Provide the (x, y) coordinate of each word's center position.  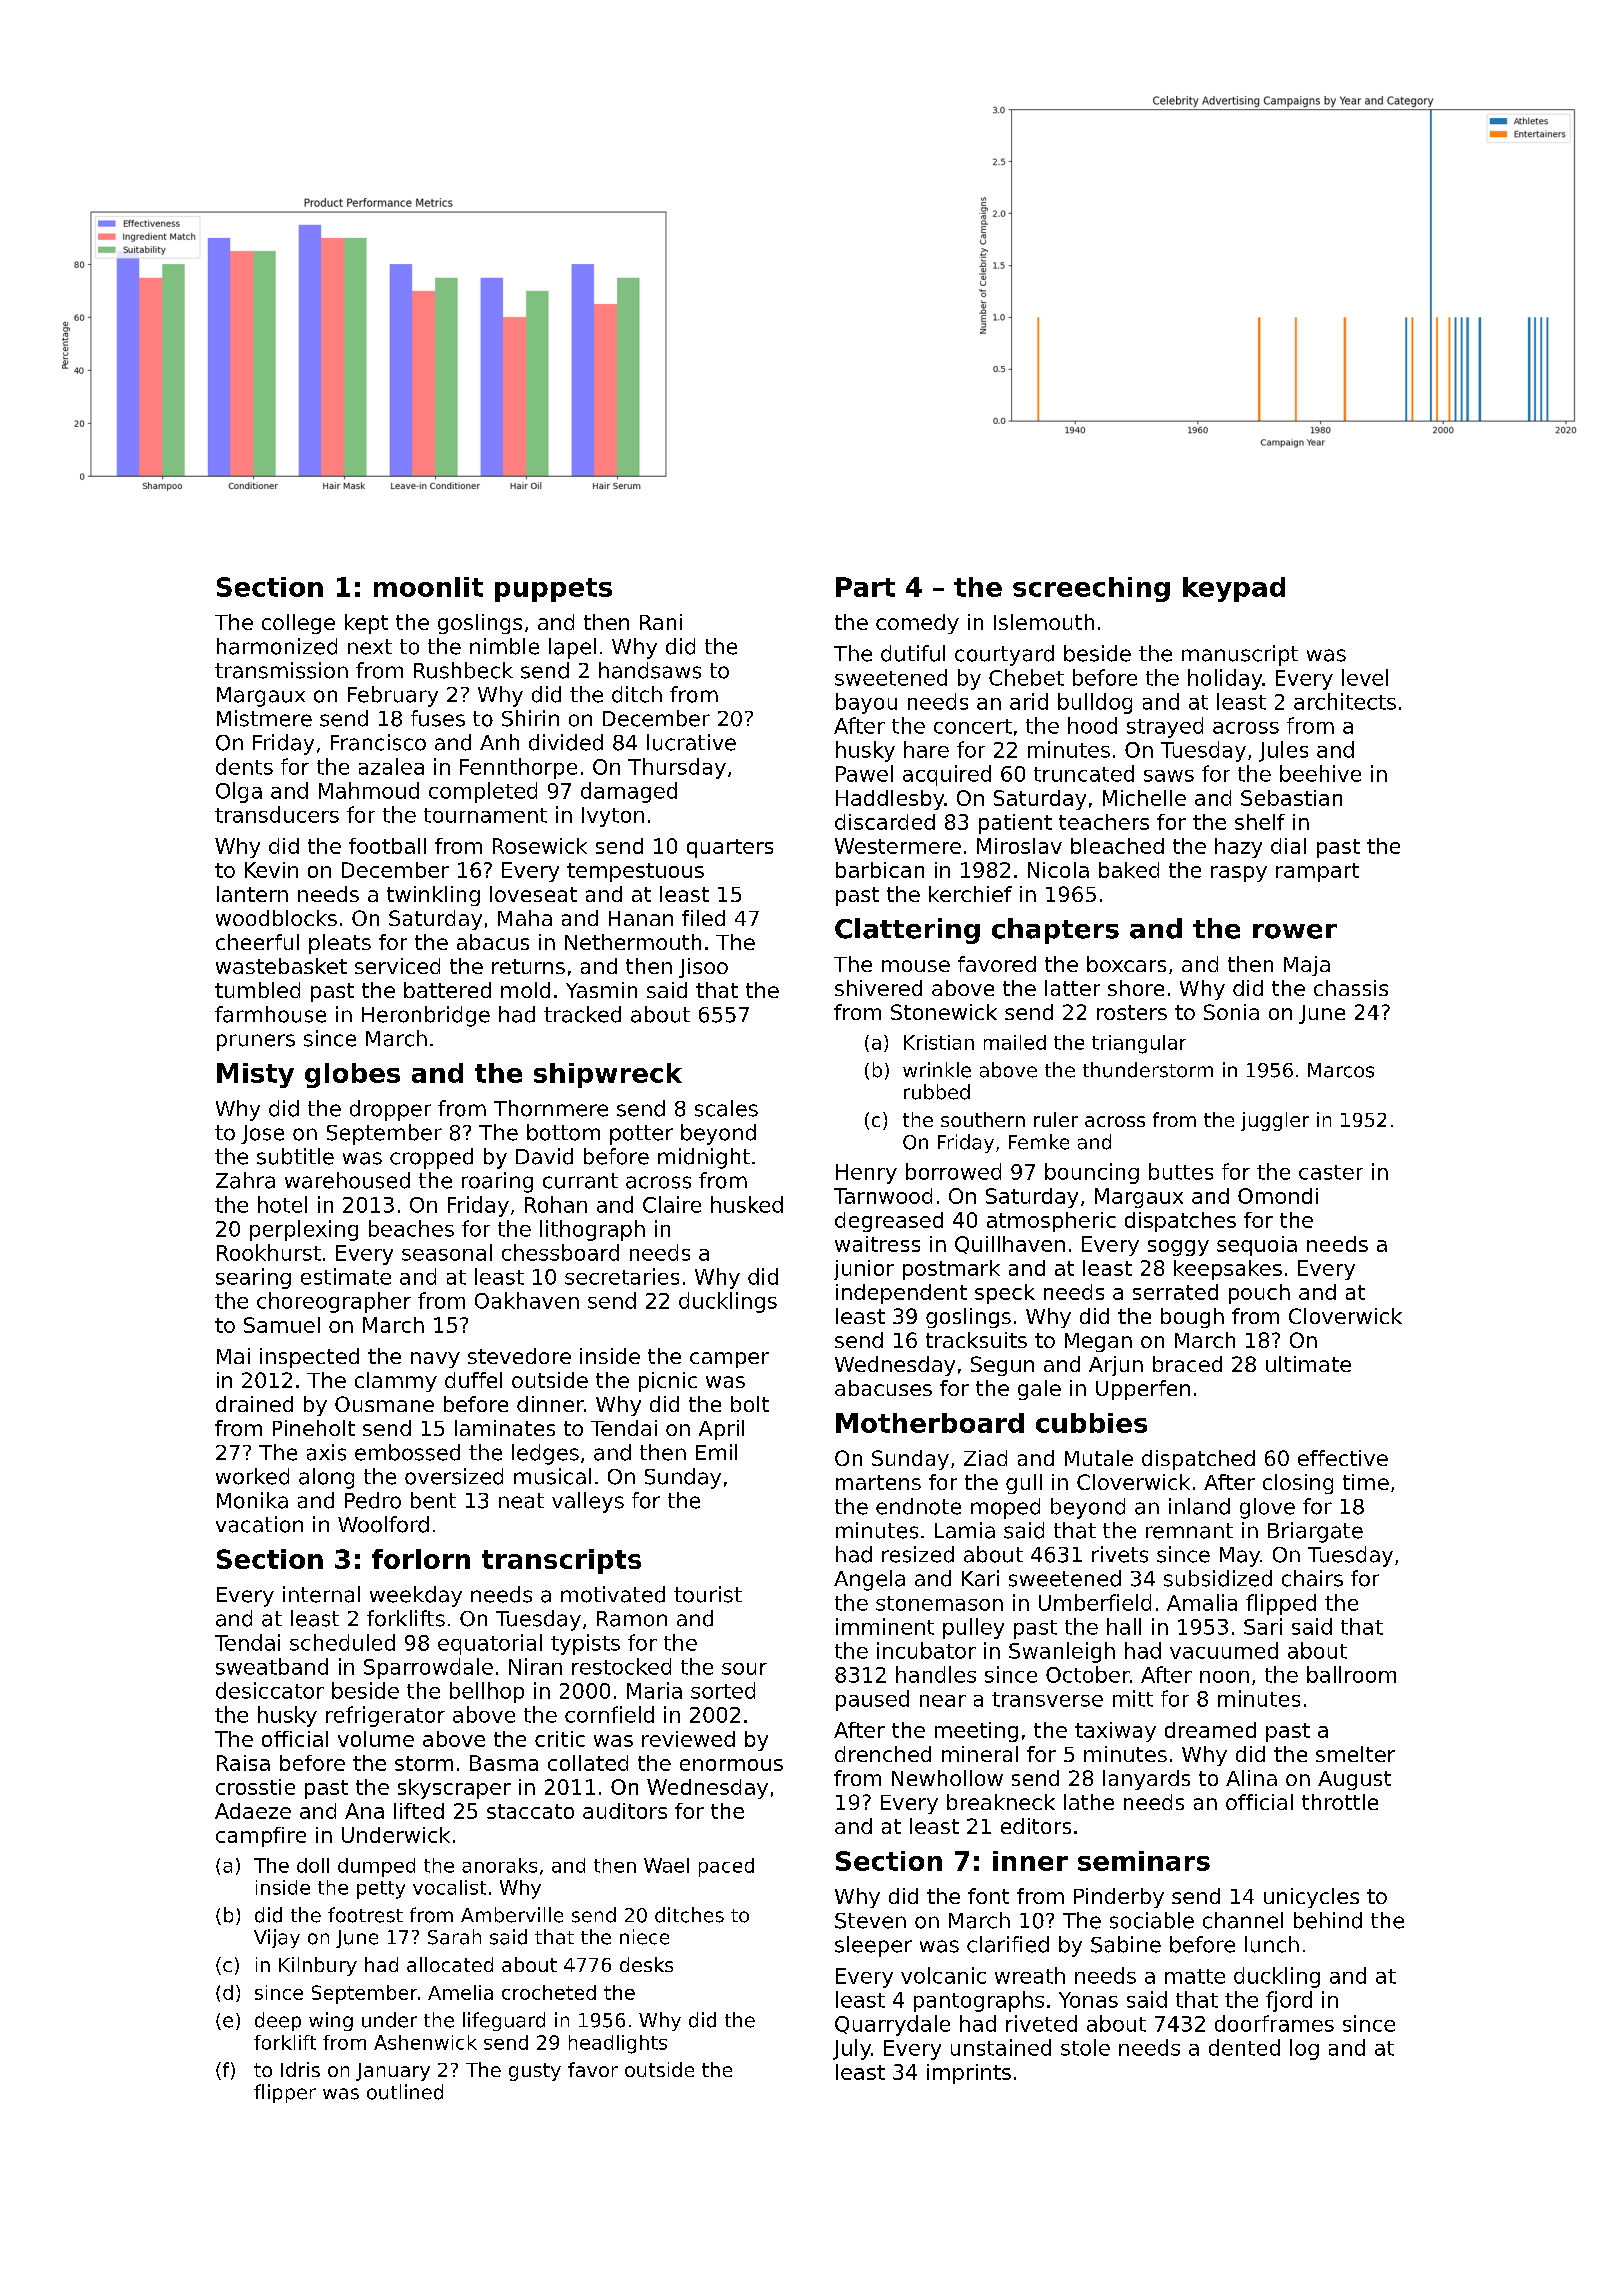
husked (747, 1204)
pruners (256, 1042)
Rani (661, 622)
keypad (1234, 589)
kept (366, 624)
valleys (588, 1502)
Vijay (277, 1938)
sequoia (1257, 1246)
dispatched (1198, 1460)
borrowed (953, 1171)
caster (1331, 1172)
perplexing (304, 1230)
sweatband (272, 1666)
